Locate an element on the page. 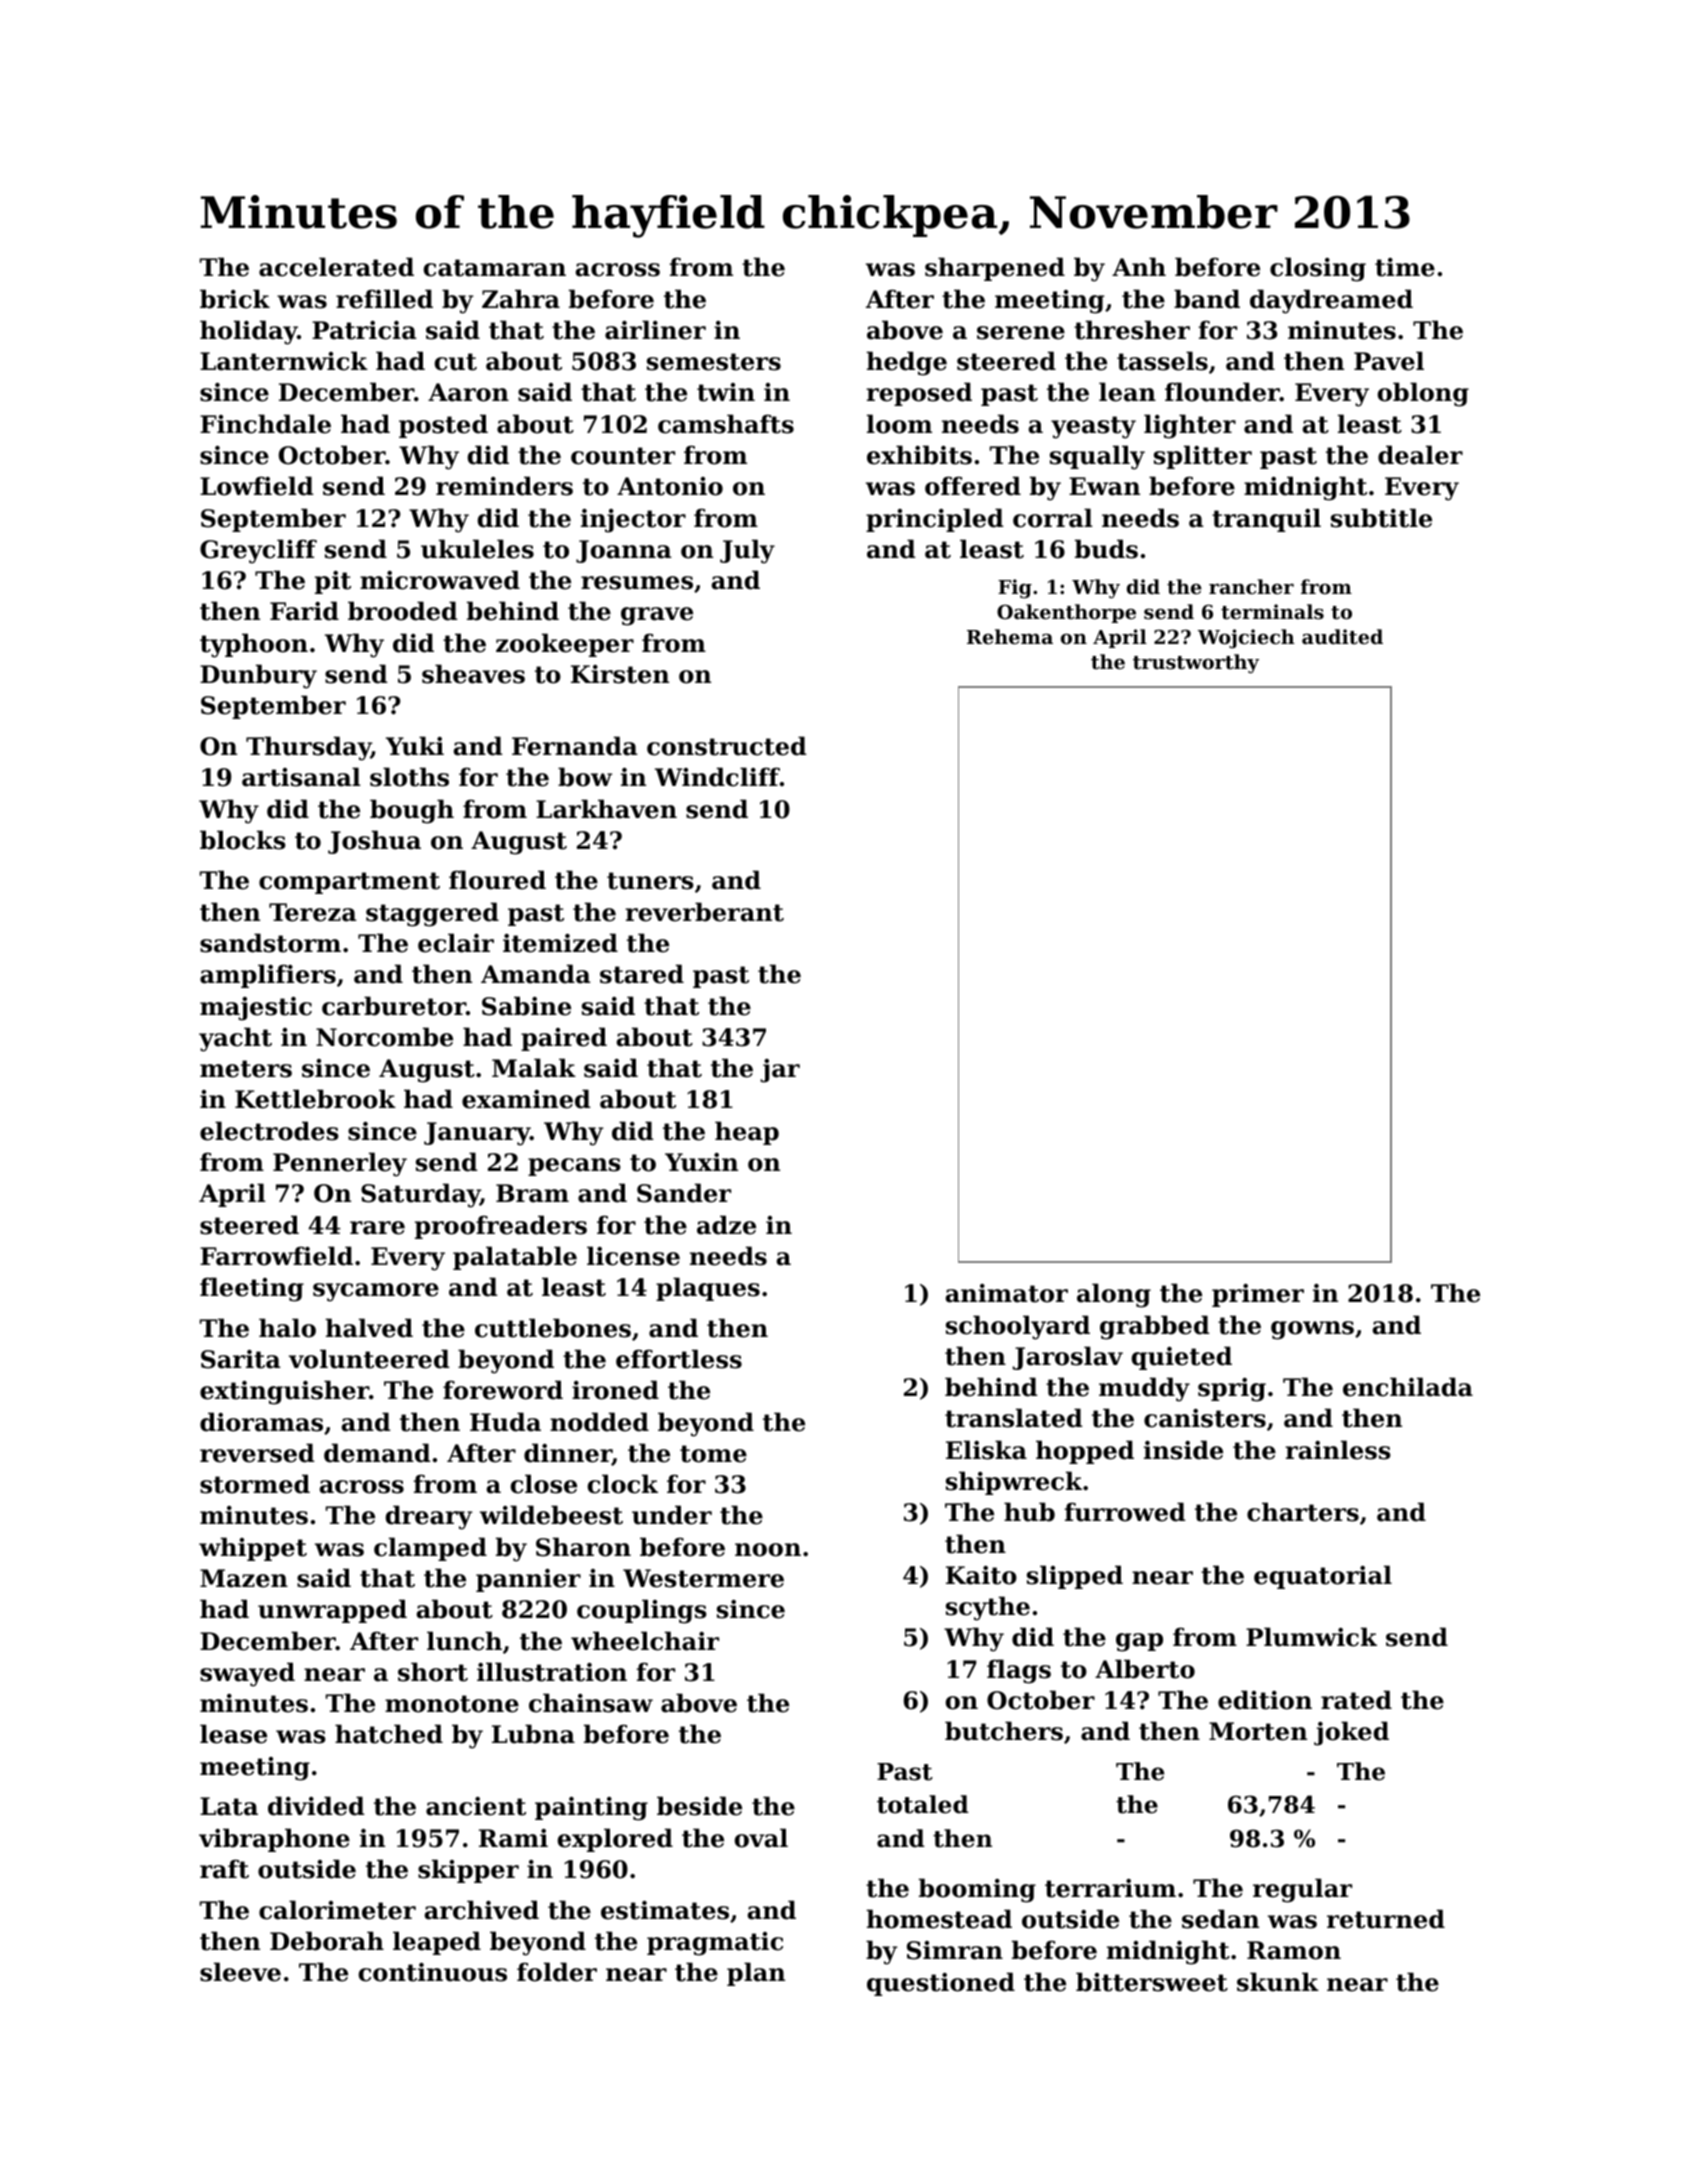 This page has height=2178, width=1683. Lowfield is located at coordinates (257, 486).
